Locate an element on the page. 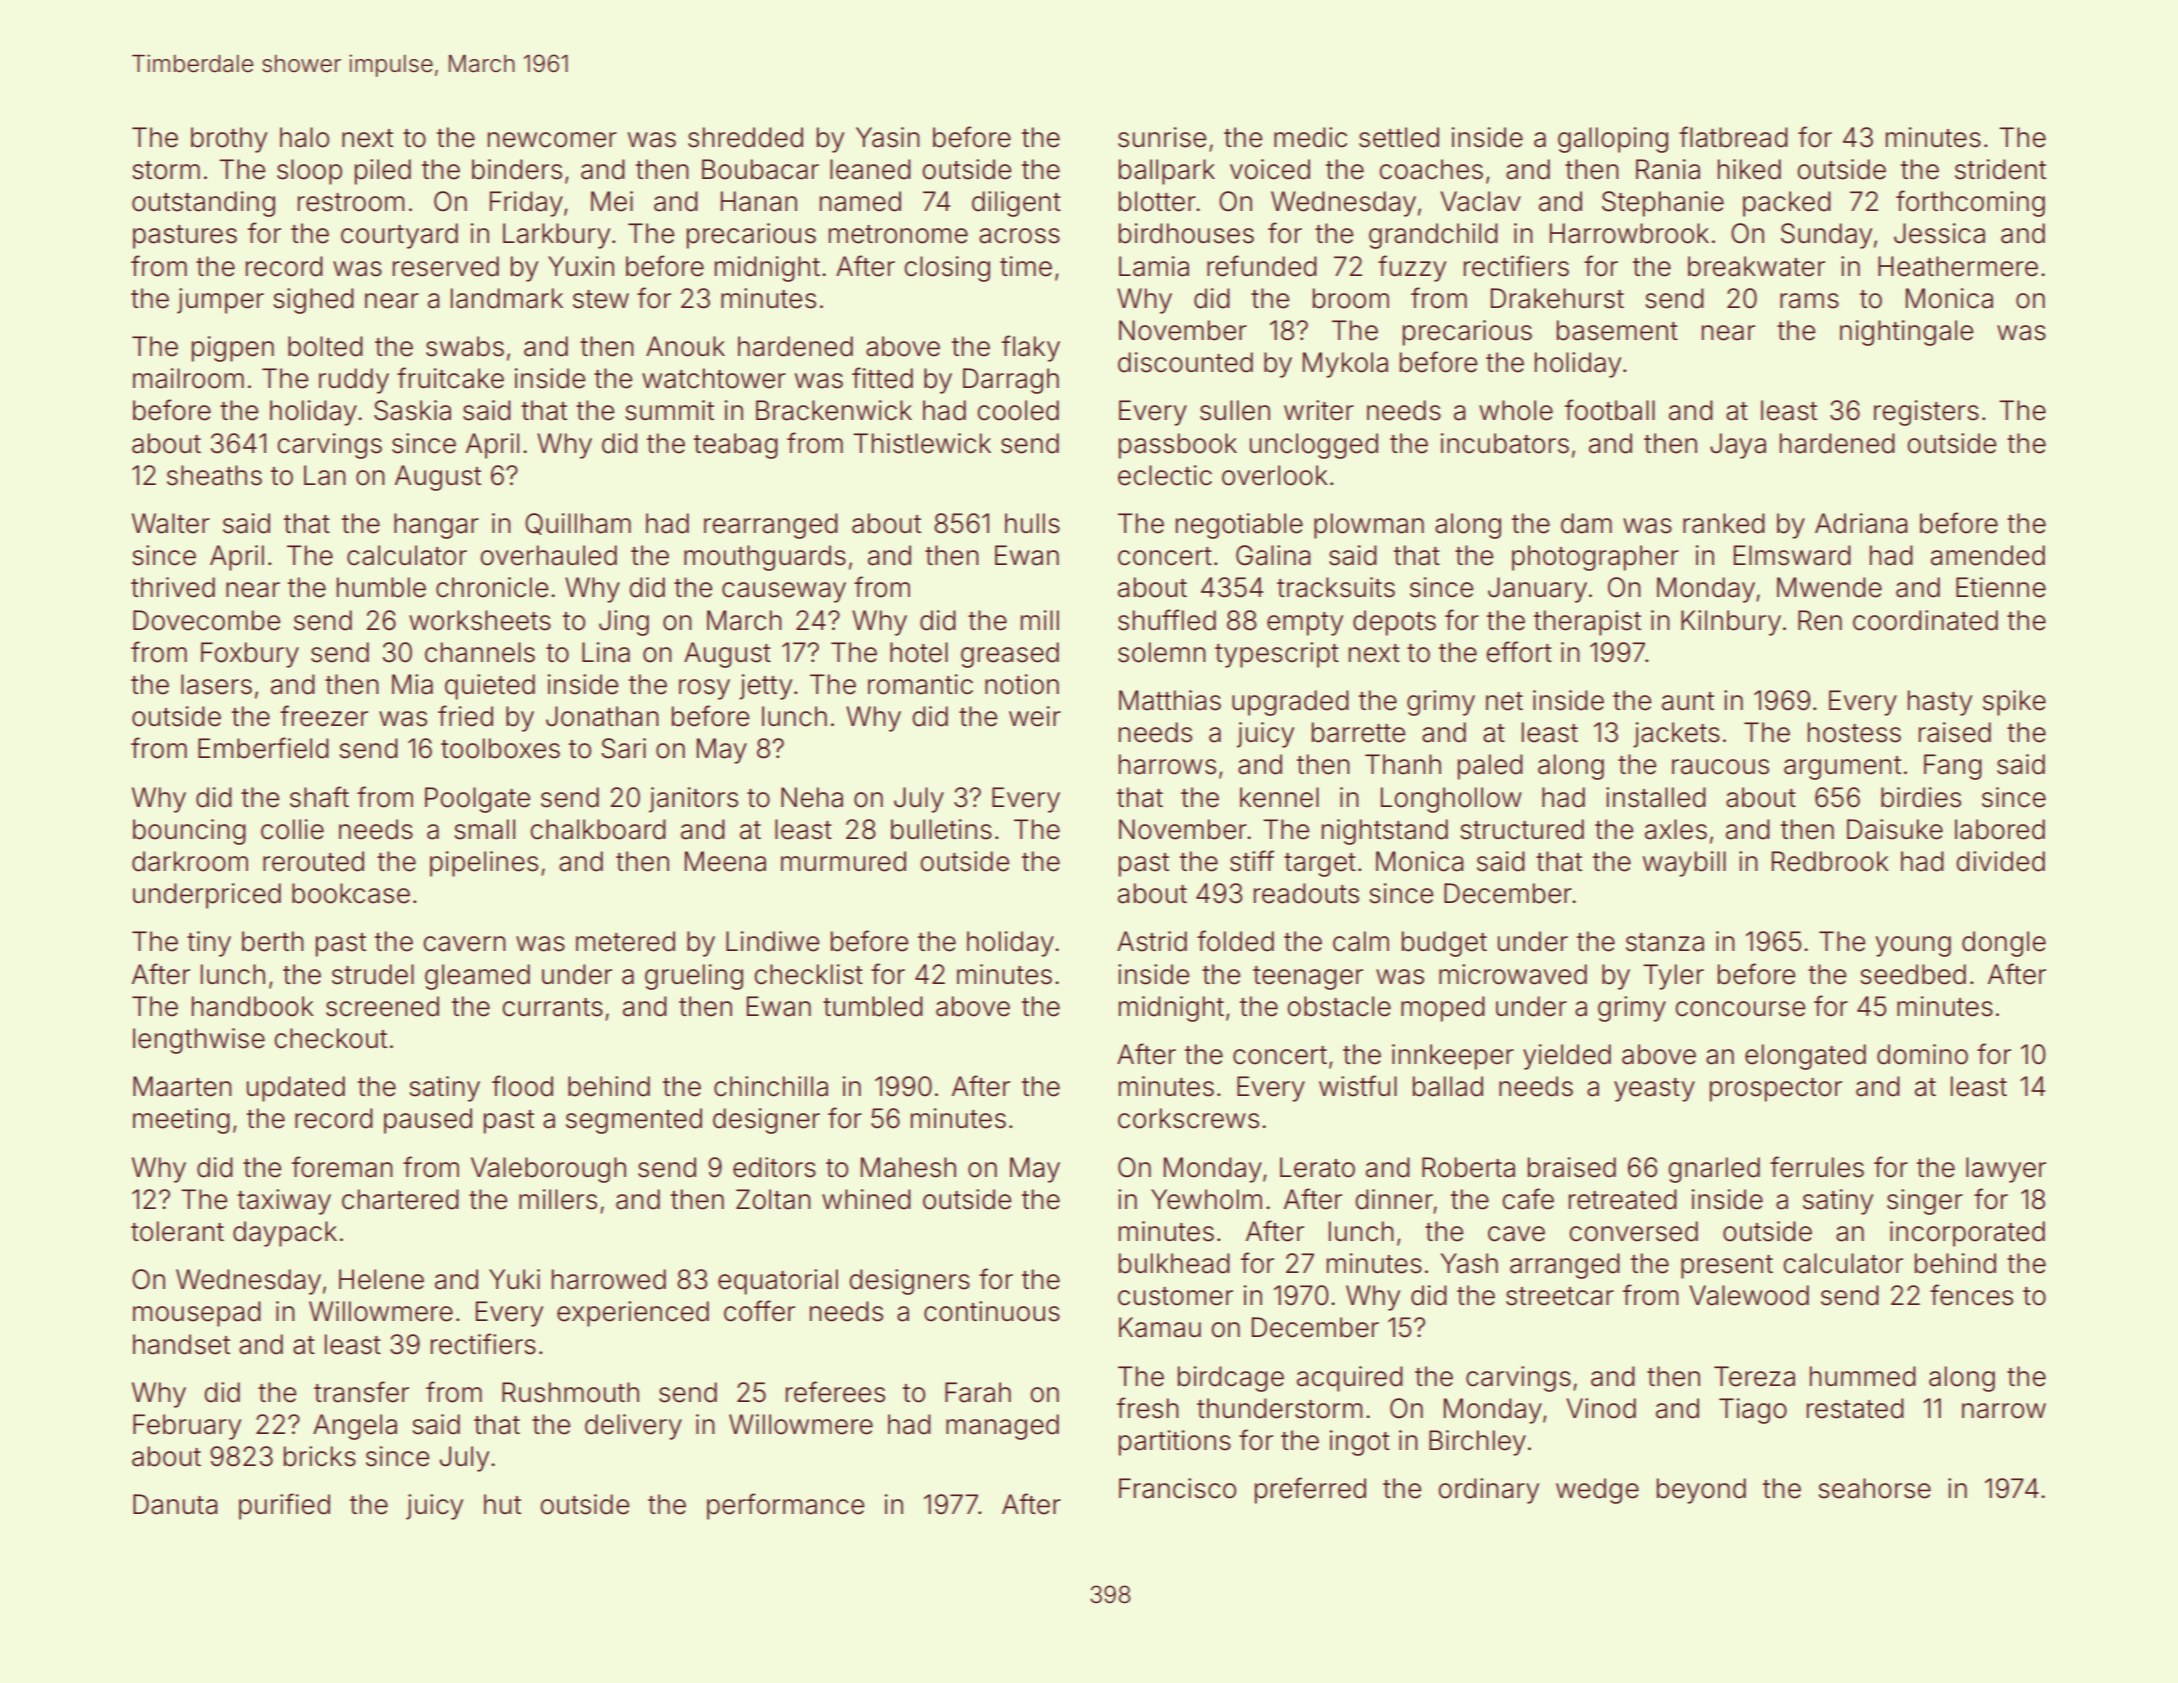 The height and width of the document is (1683, 2178). folded is located at coordinates (1235, 941).
